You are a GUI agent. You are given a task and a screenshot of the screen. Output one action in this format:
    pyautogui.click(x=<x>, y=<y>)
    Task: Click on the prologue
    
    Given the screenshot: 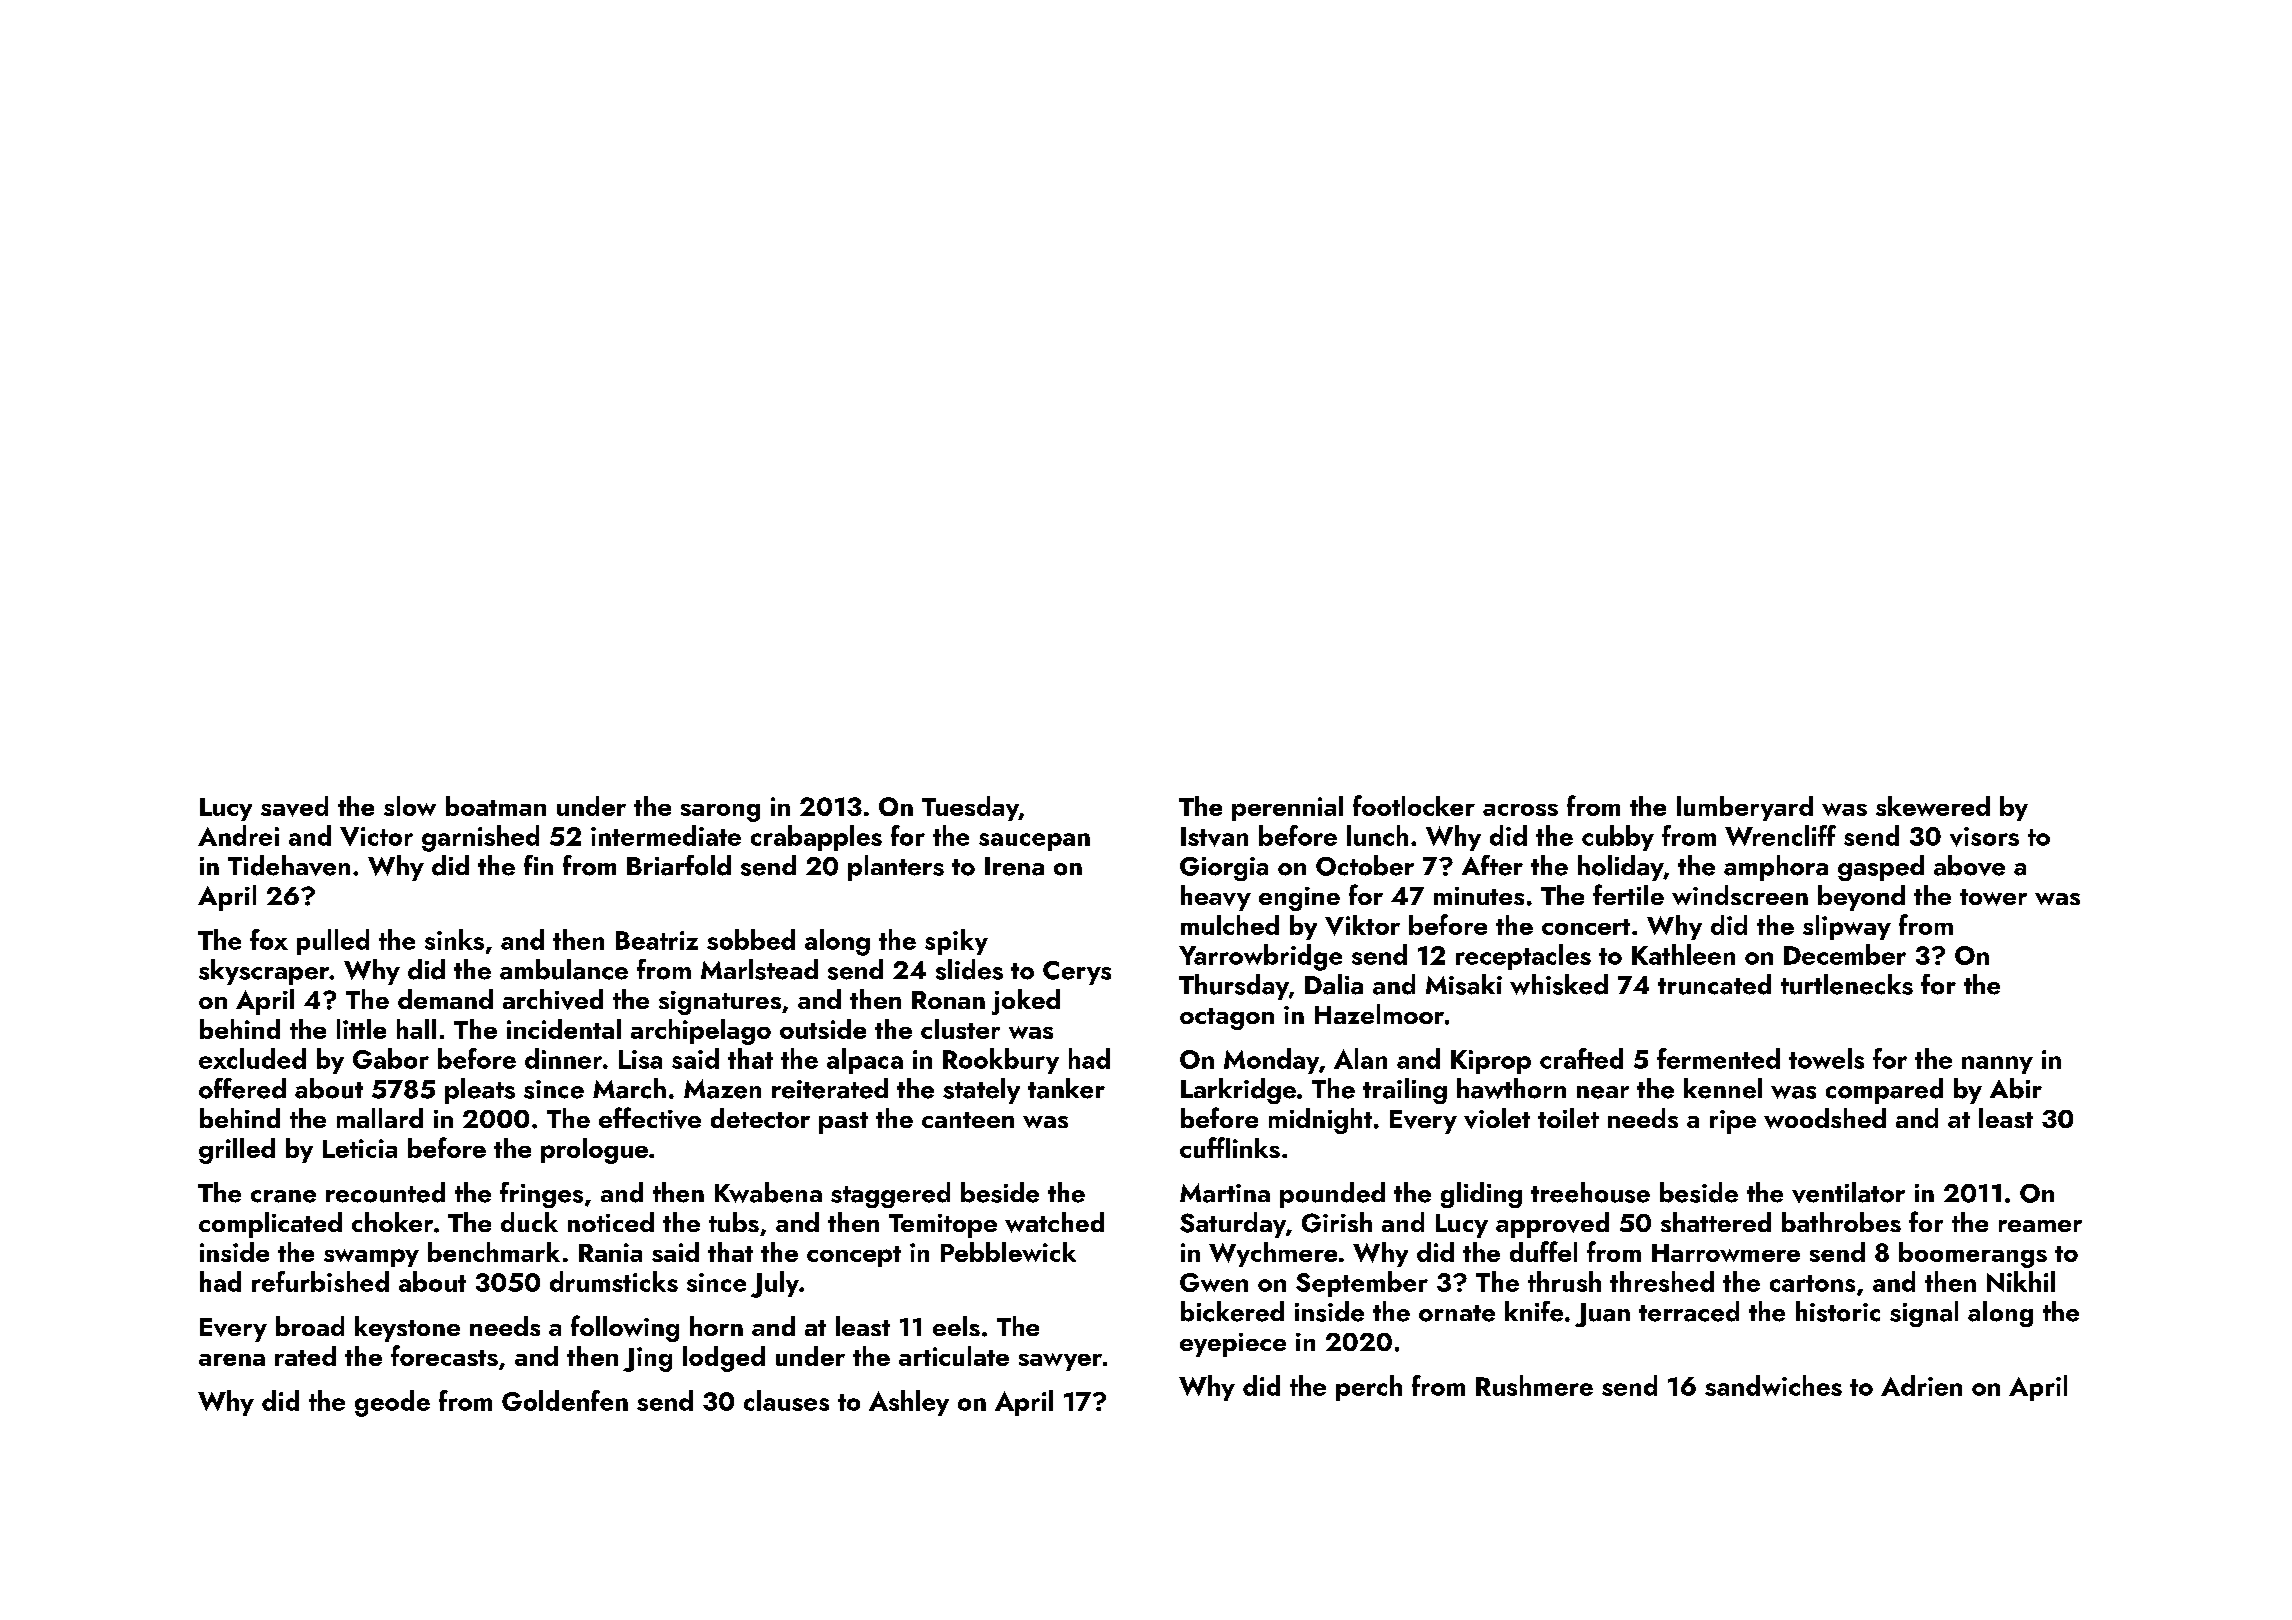 What is the action you would take?
    pyautogui.click(x=594, y=1151)
